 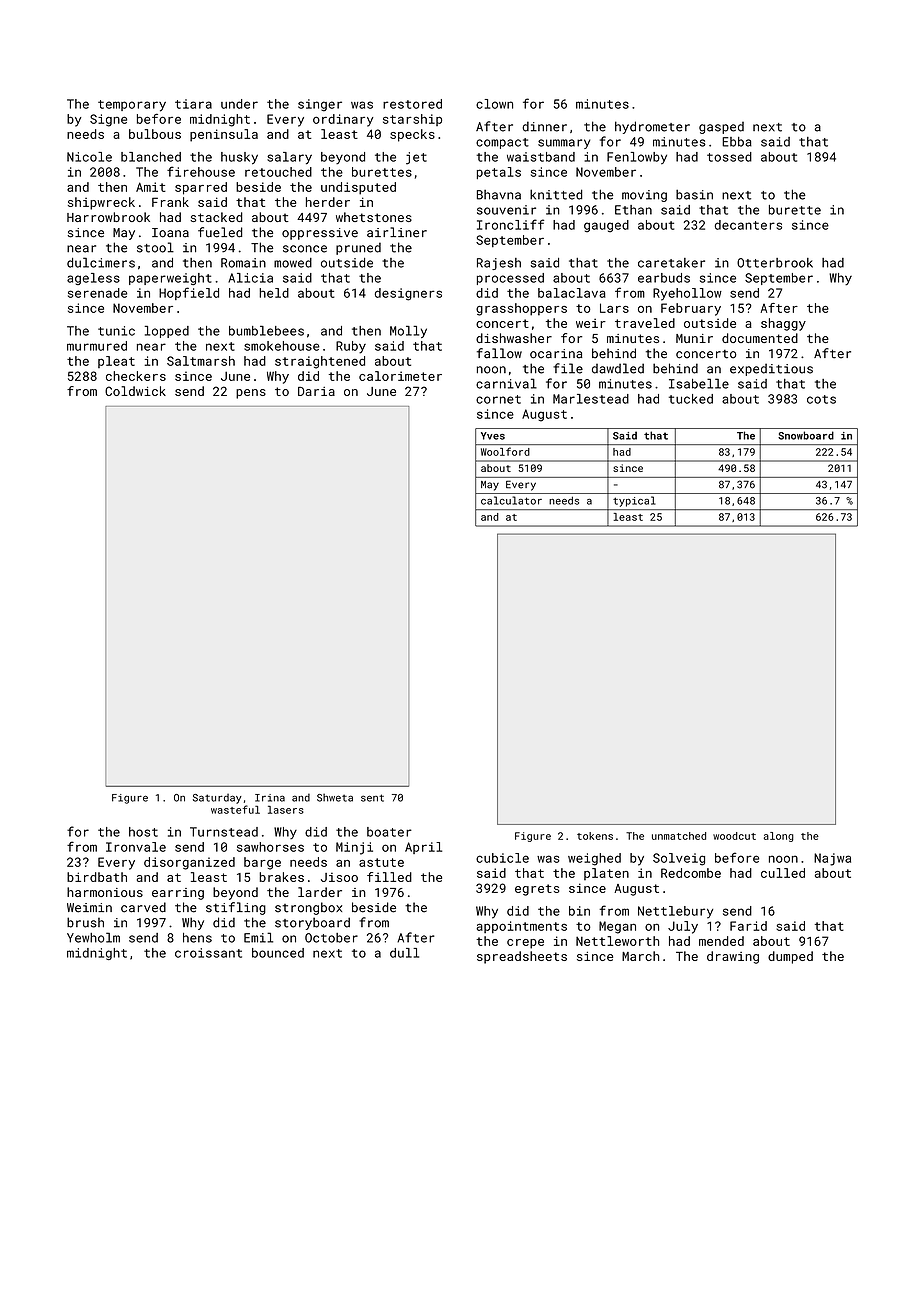 I want to click on along, so click(x=779, y=837).
